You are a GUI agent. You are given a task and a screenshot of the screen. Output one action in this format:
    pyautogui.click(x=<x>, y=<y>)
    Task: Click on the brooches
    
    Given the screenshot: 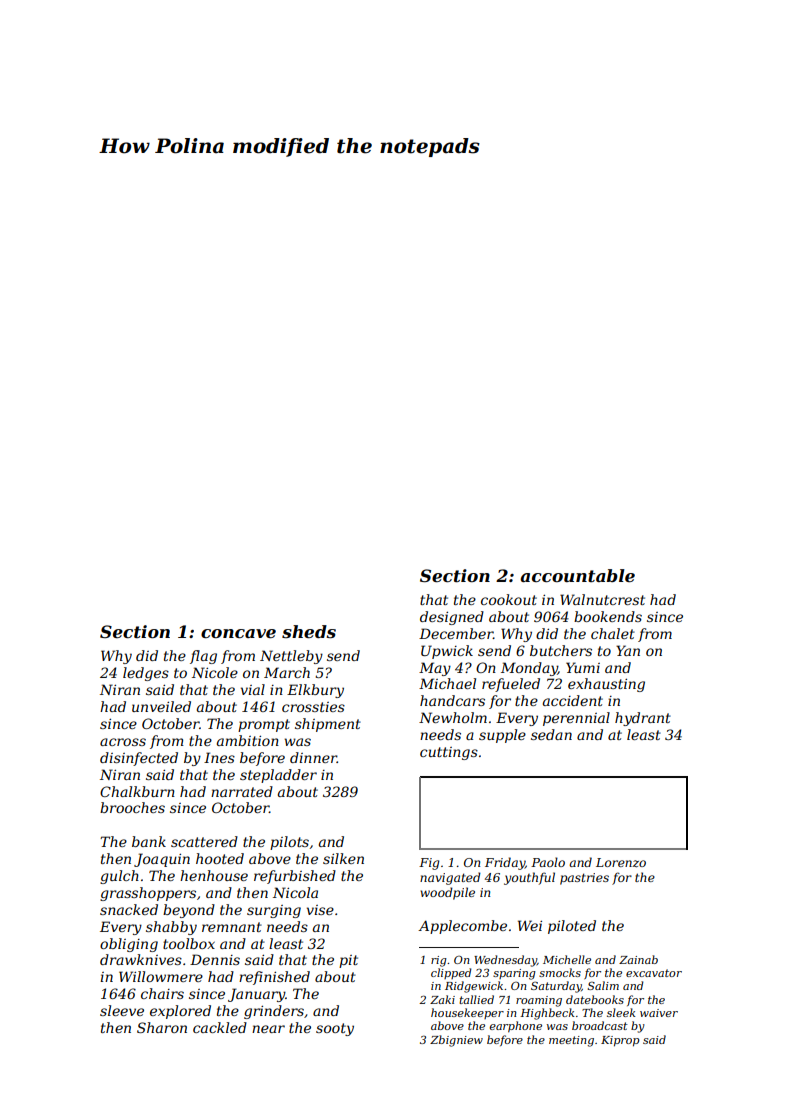 What is the action you would take?
    pyautogui.click(x=132, y=807)
